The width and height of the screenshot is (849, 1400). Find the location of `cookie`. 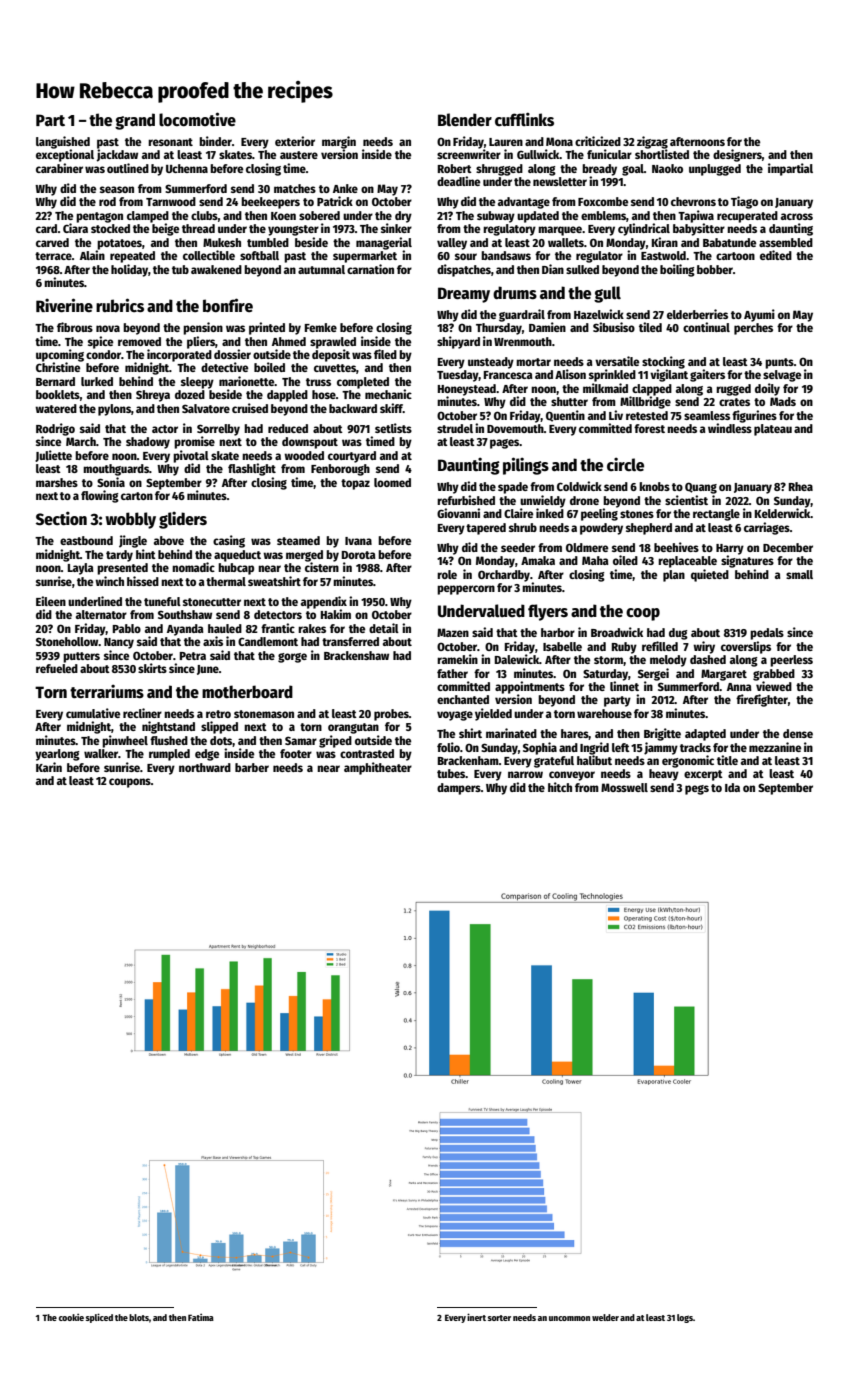

cookie is located at coordinates (71, 1317).
